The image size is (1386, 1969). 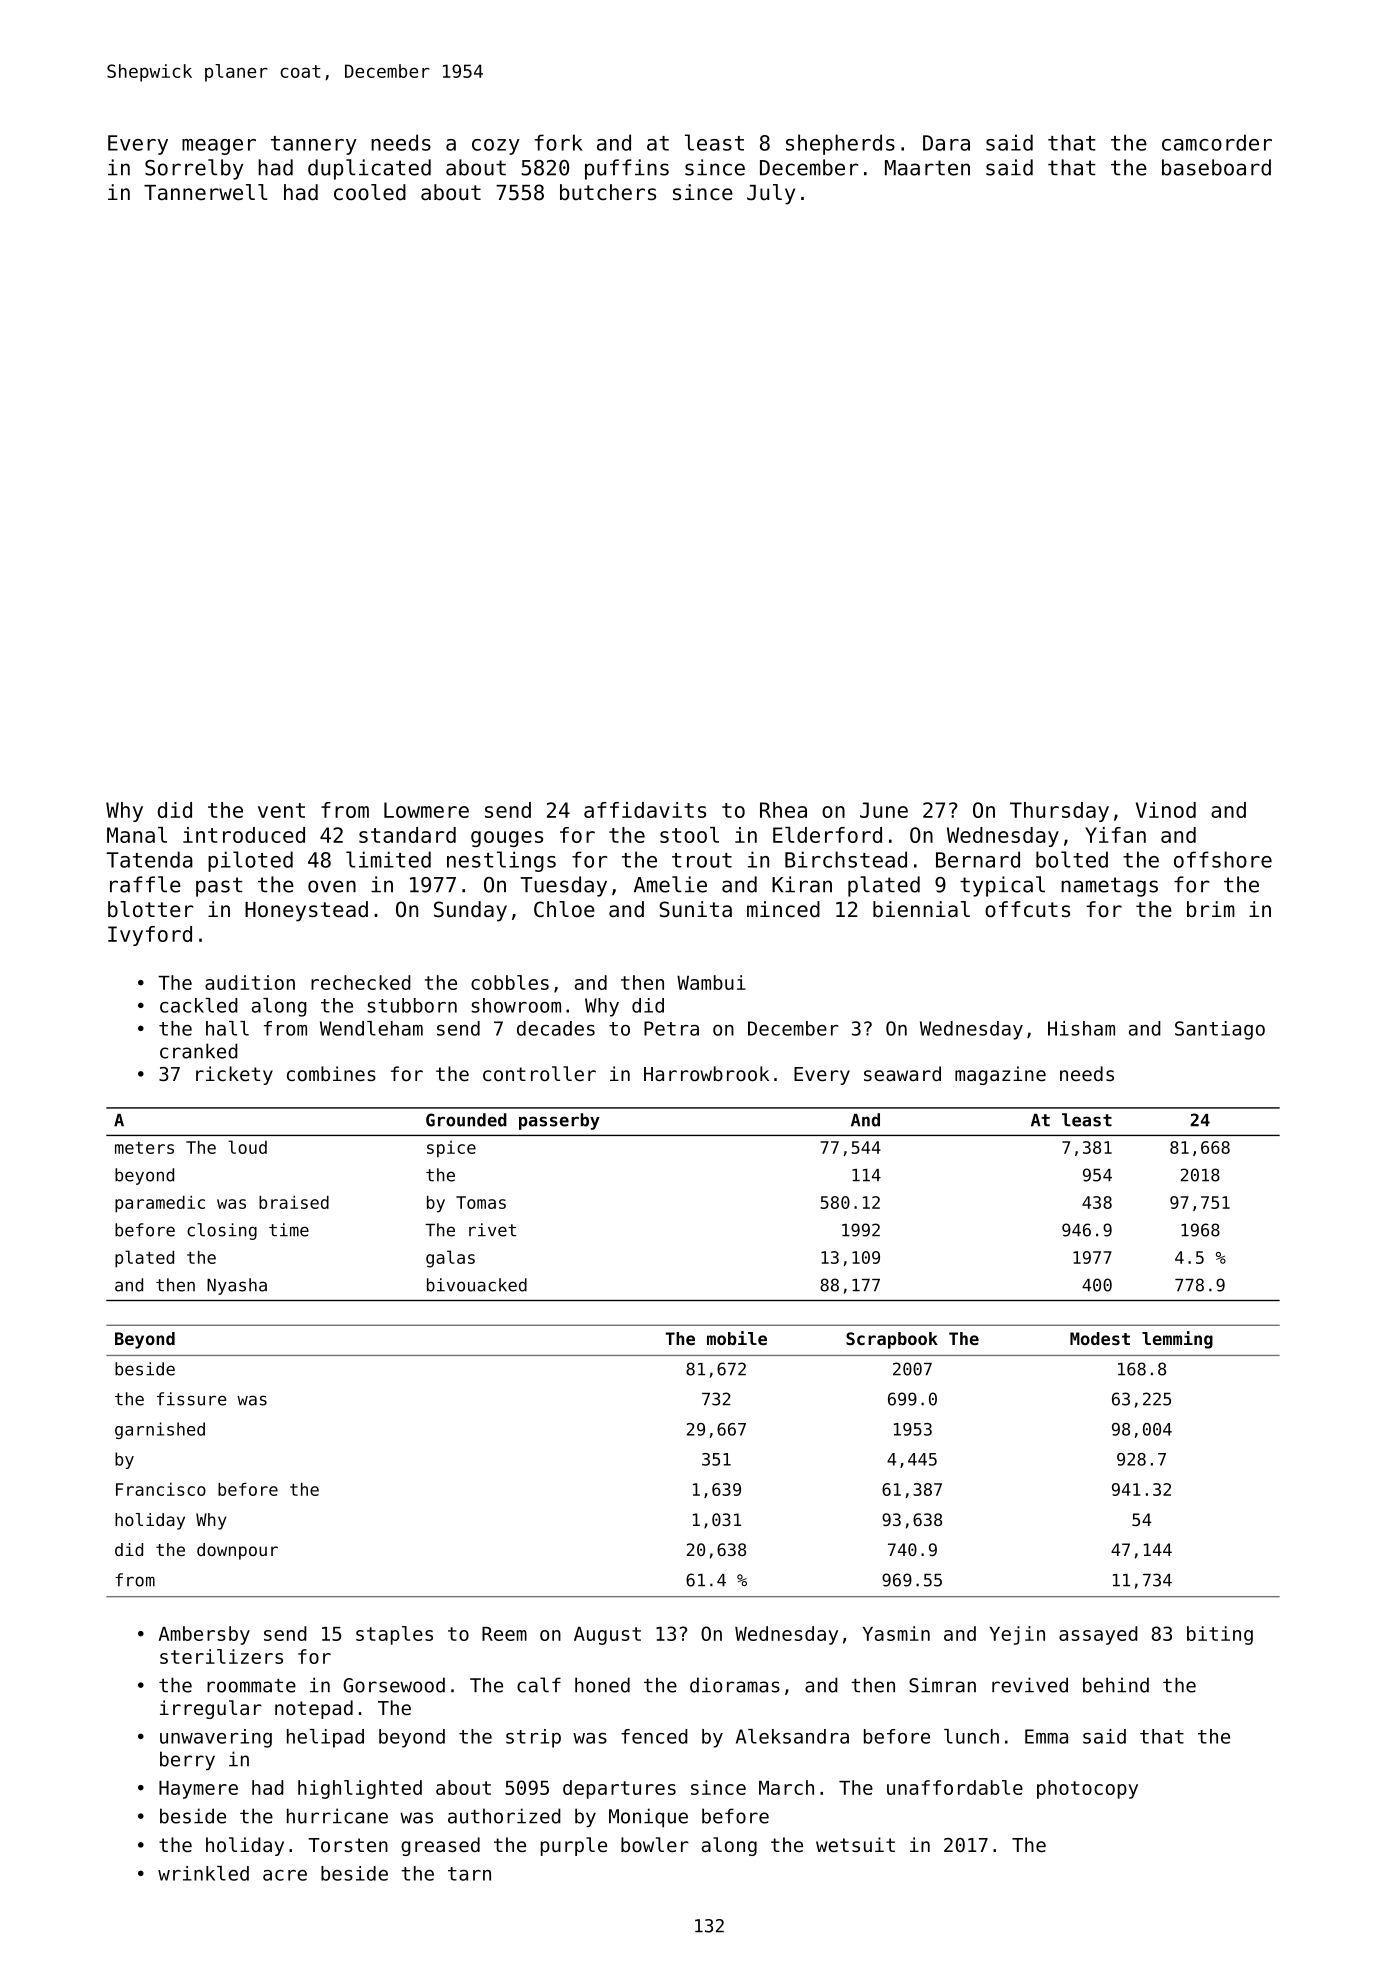 I want to click on Vinod, so click(x=1166, y=810).
